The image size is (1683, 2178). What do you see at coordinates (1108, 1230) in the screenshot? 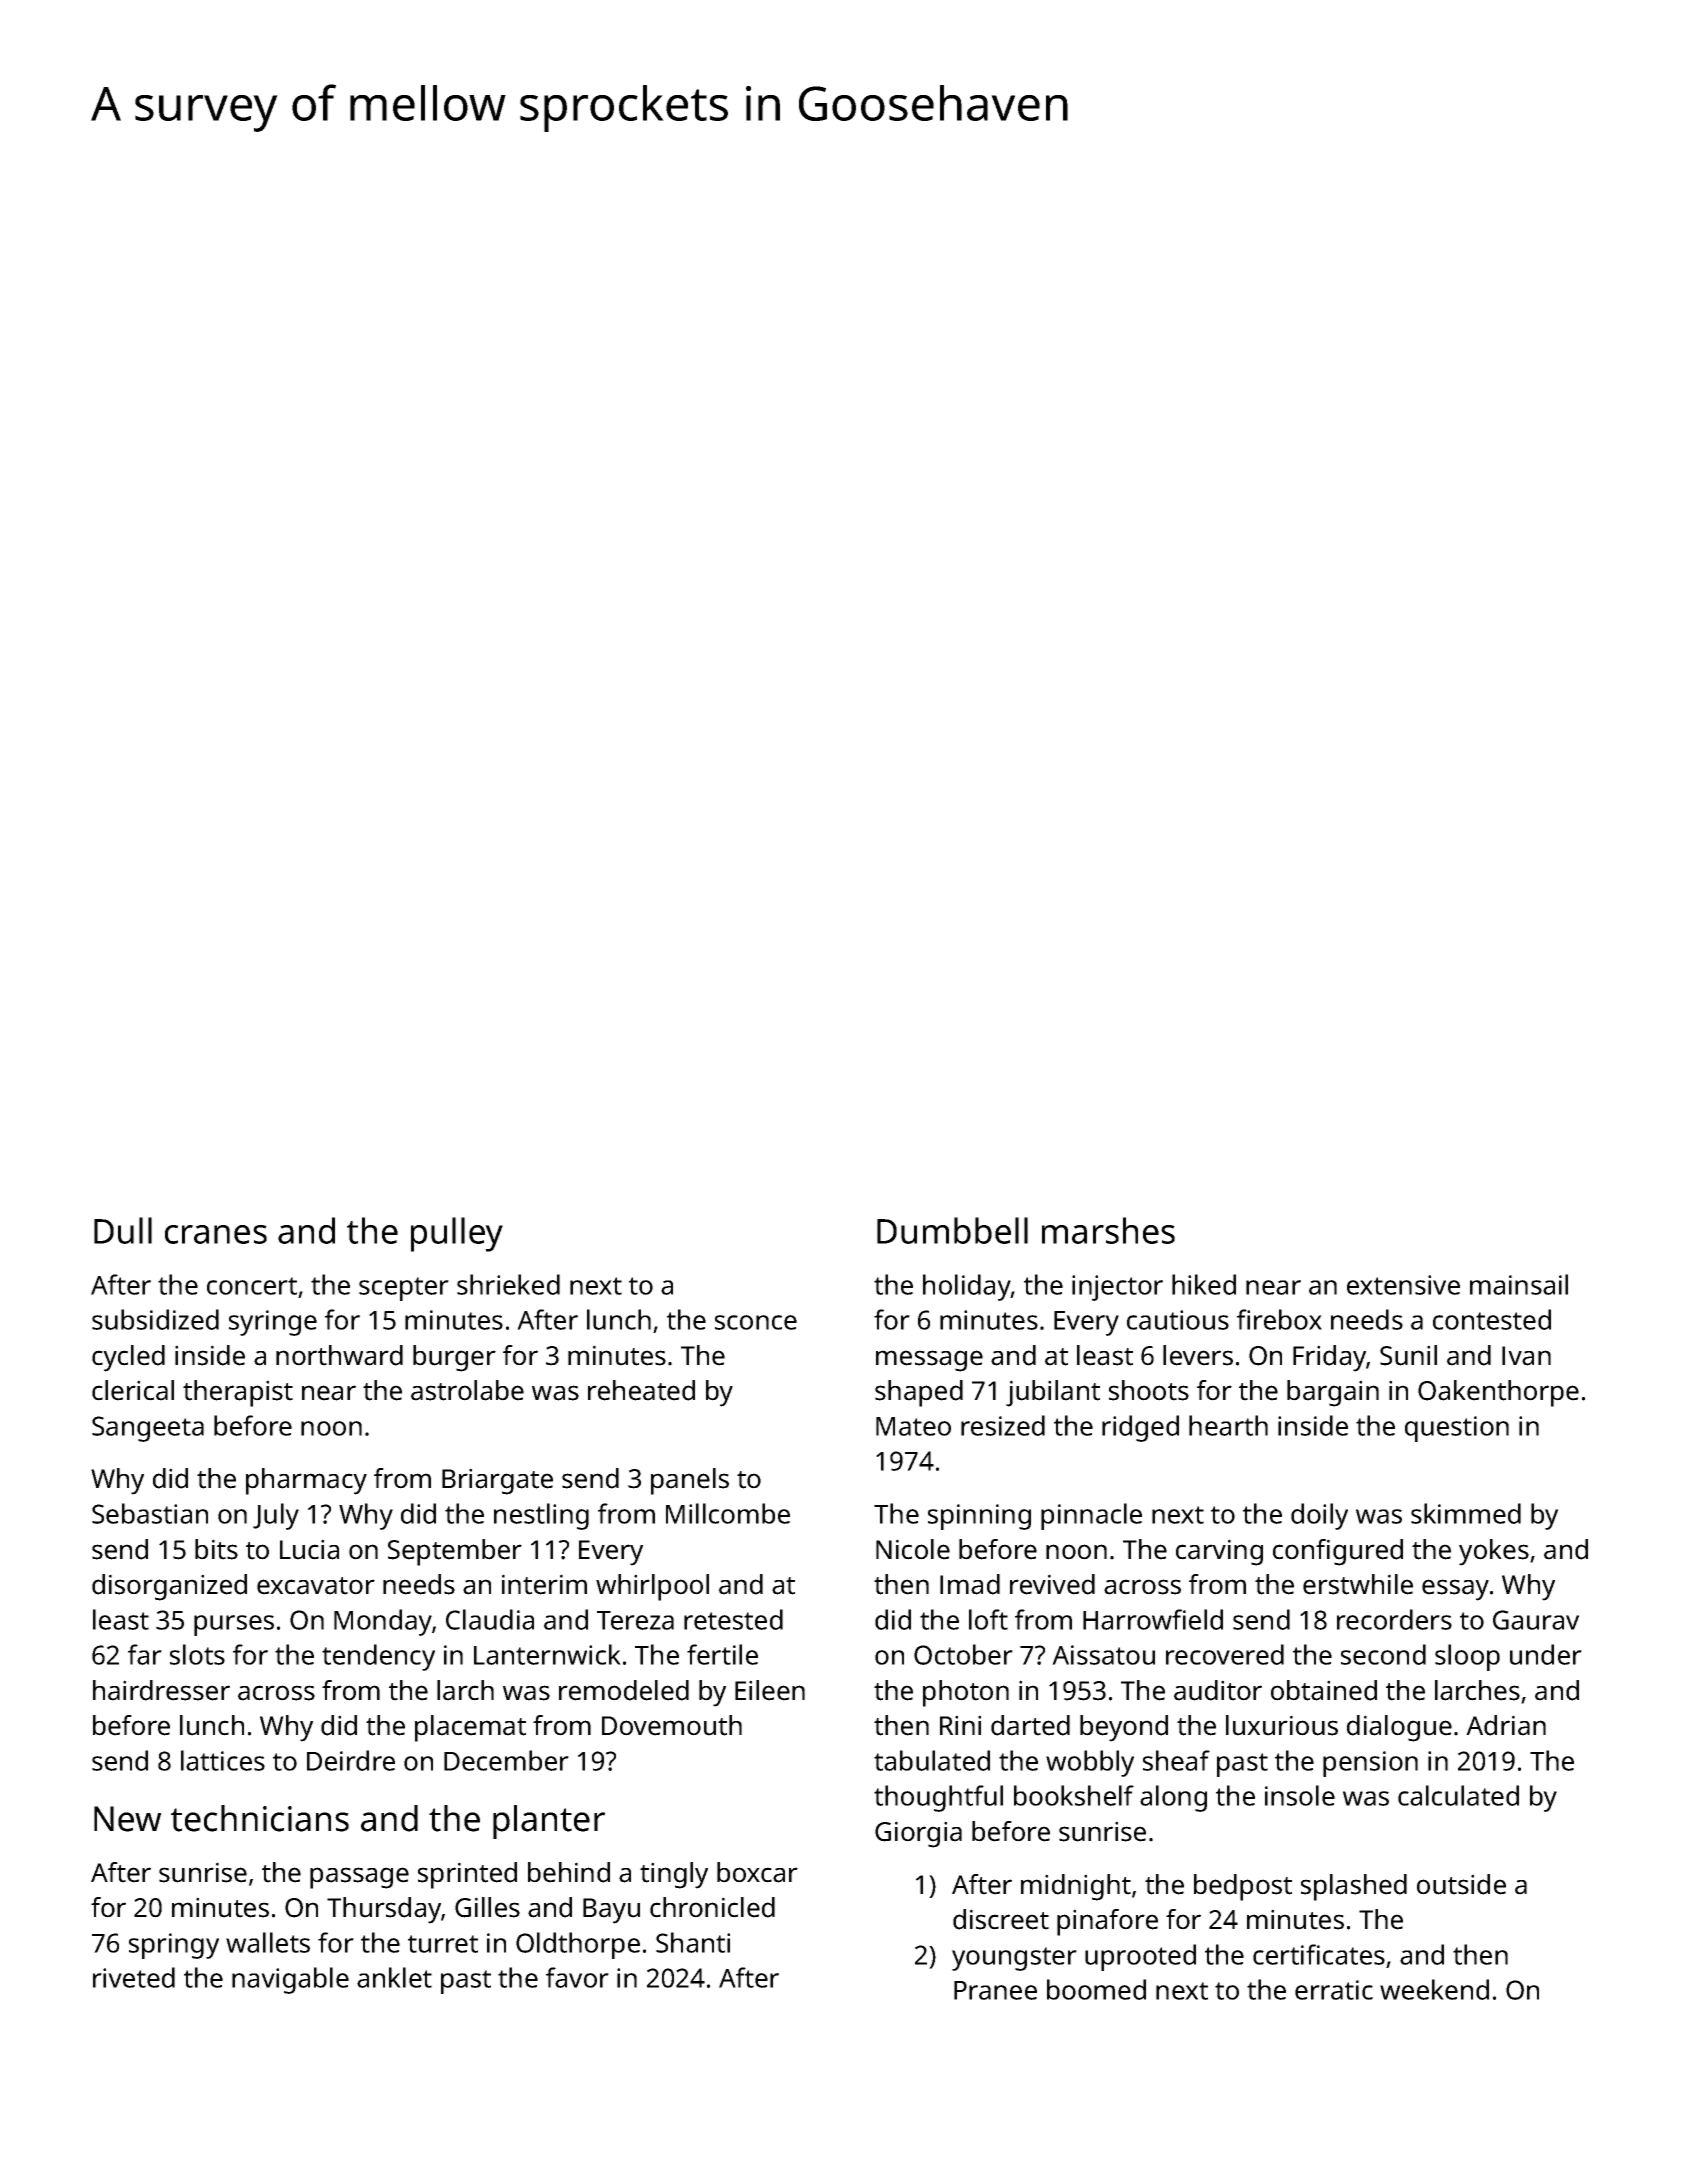
I see `marshes` at bounding box center [1108, 1230].
